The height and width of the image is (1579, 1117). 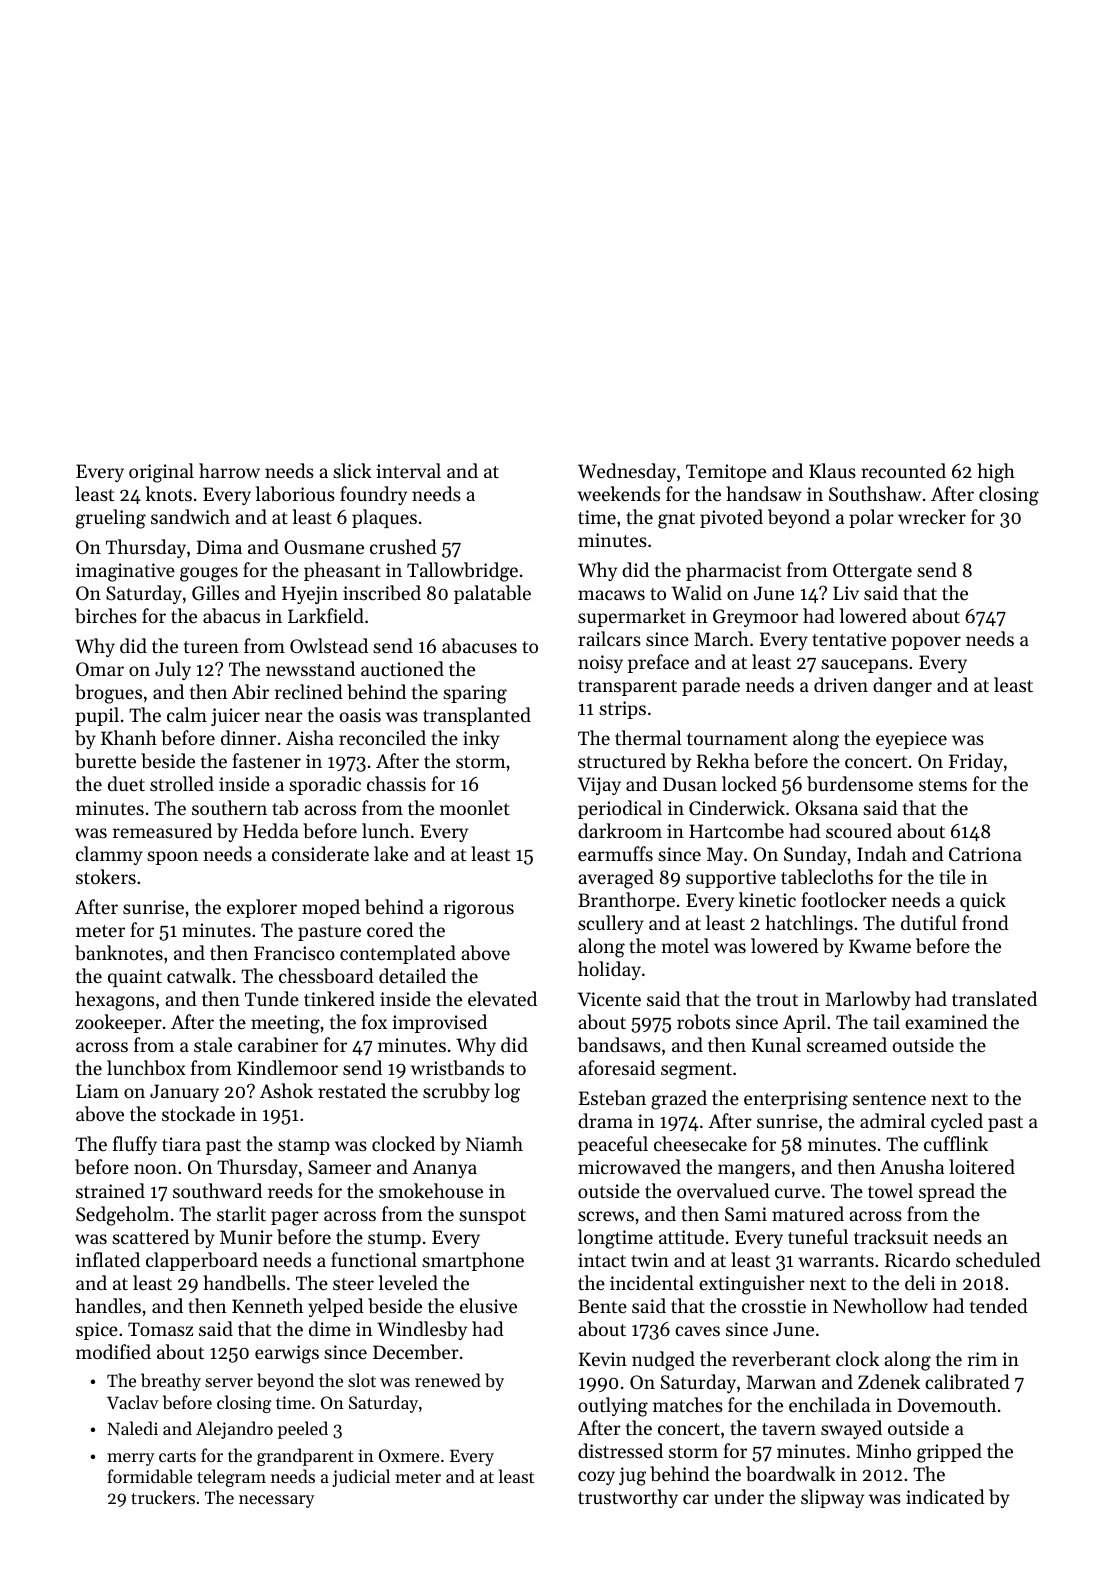 I want to click on slick, so click(x=352, y=470).
